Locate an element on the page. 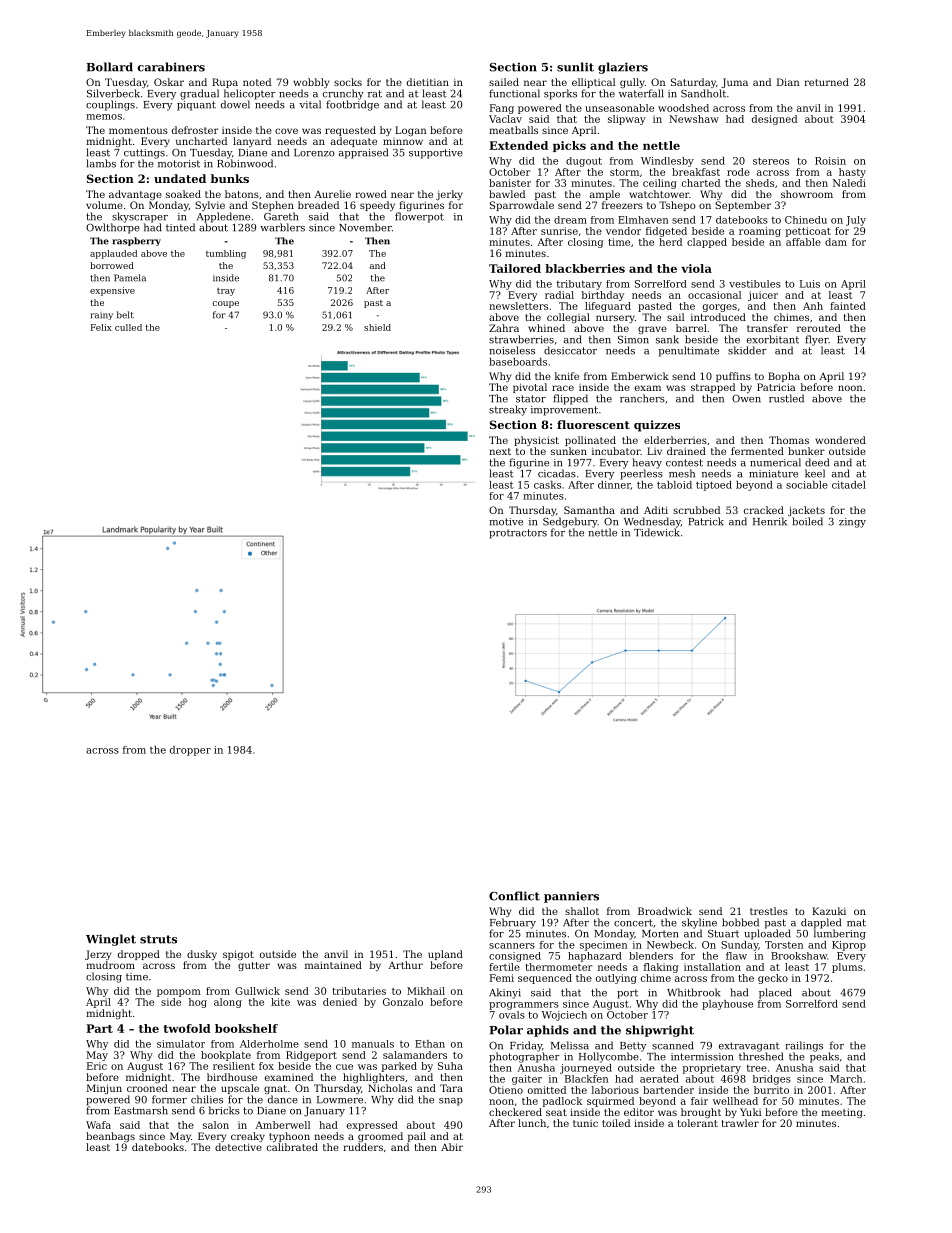  dropper is located at coordinates (190, 751).
